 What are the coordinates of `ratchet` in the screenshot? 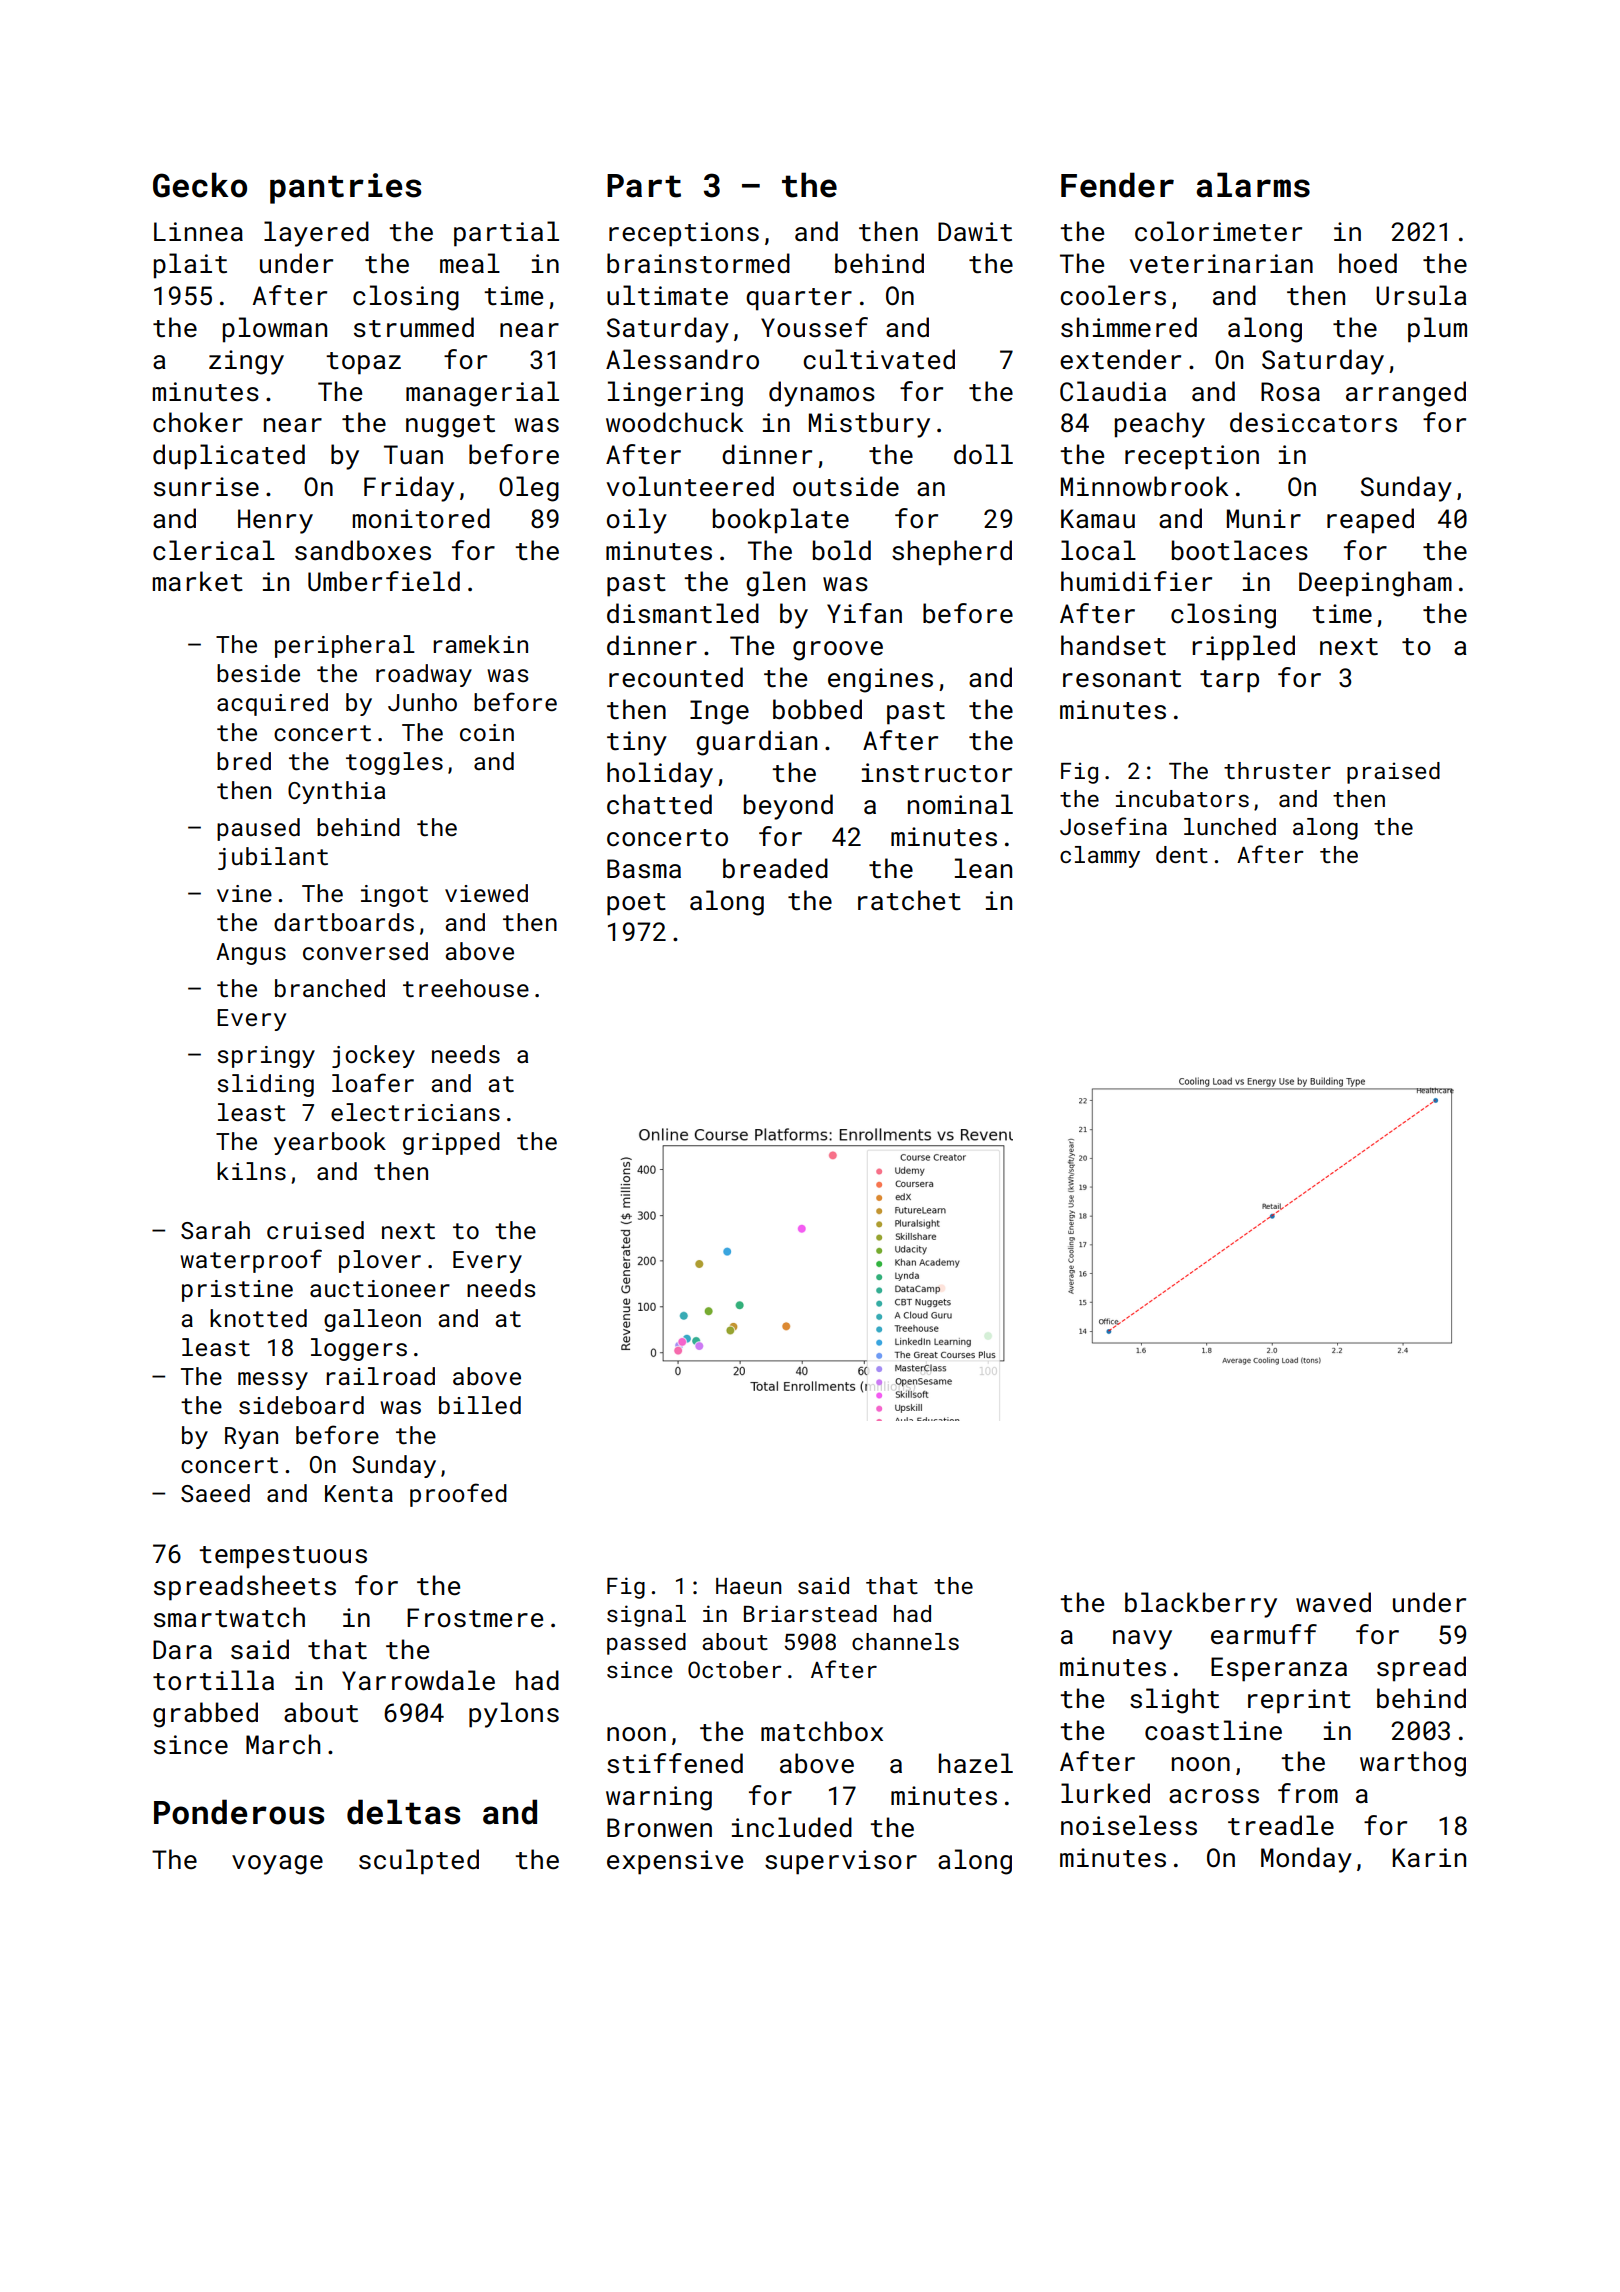 It's located at (909, 900).
